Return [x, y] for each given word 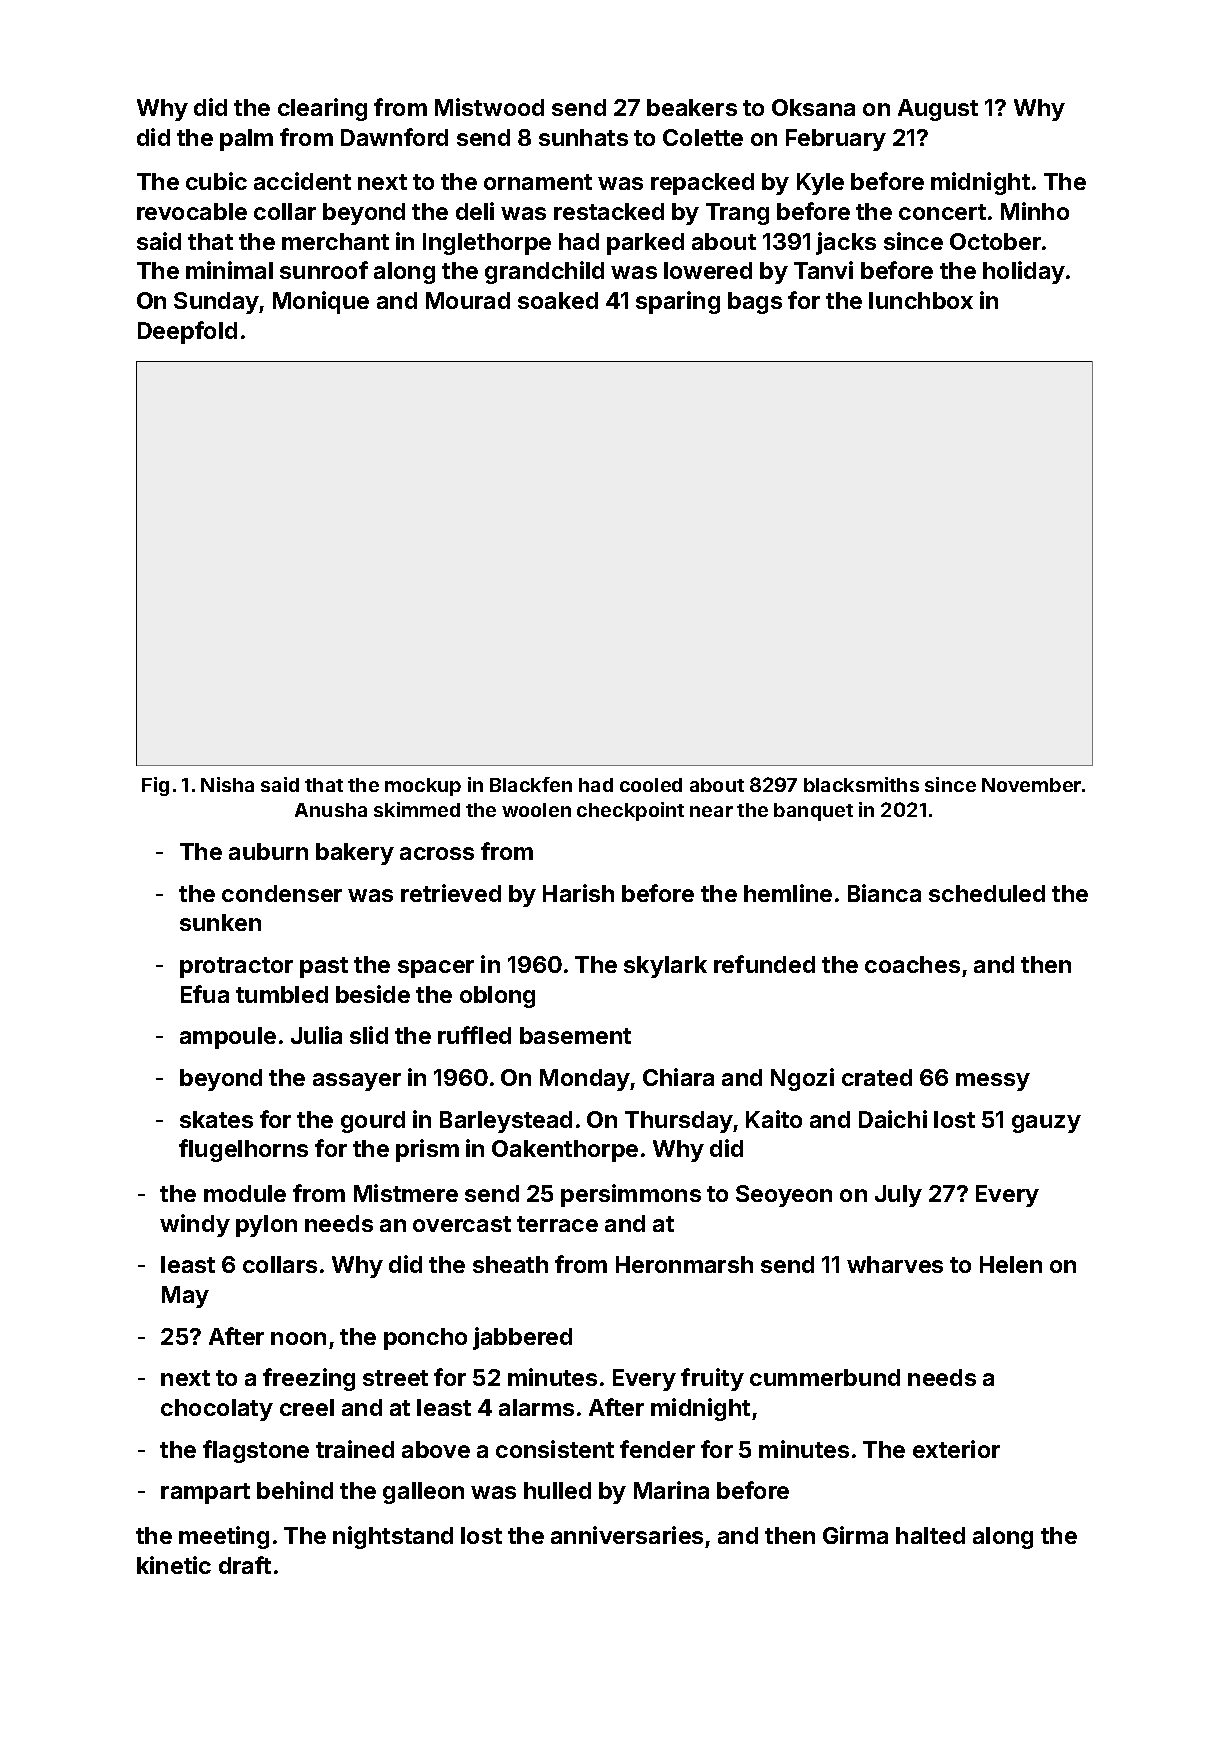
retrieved [451, 893]
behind [295, 1490]
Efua [205, 994]
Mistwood [489, 107]
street [395, 1378]
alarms [536, 1407]
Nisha [227, 784]
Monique [321, 302]
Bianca [884, 893]
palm [246, 140]
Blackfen [531, 784]
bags [755, 303]
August [938, 110]
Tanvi [823, 270]
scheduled [987, 893]
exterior [956, 1449]
